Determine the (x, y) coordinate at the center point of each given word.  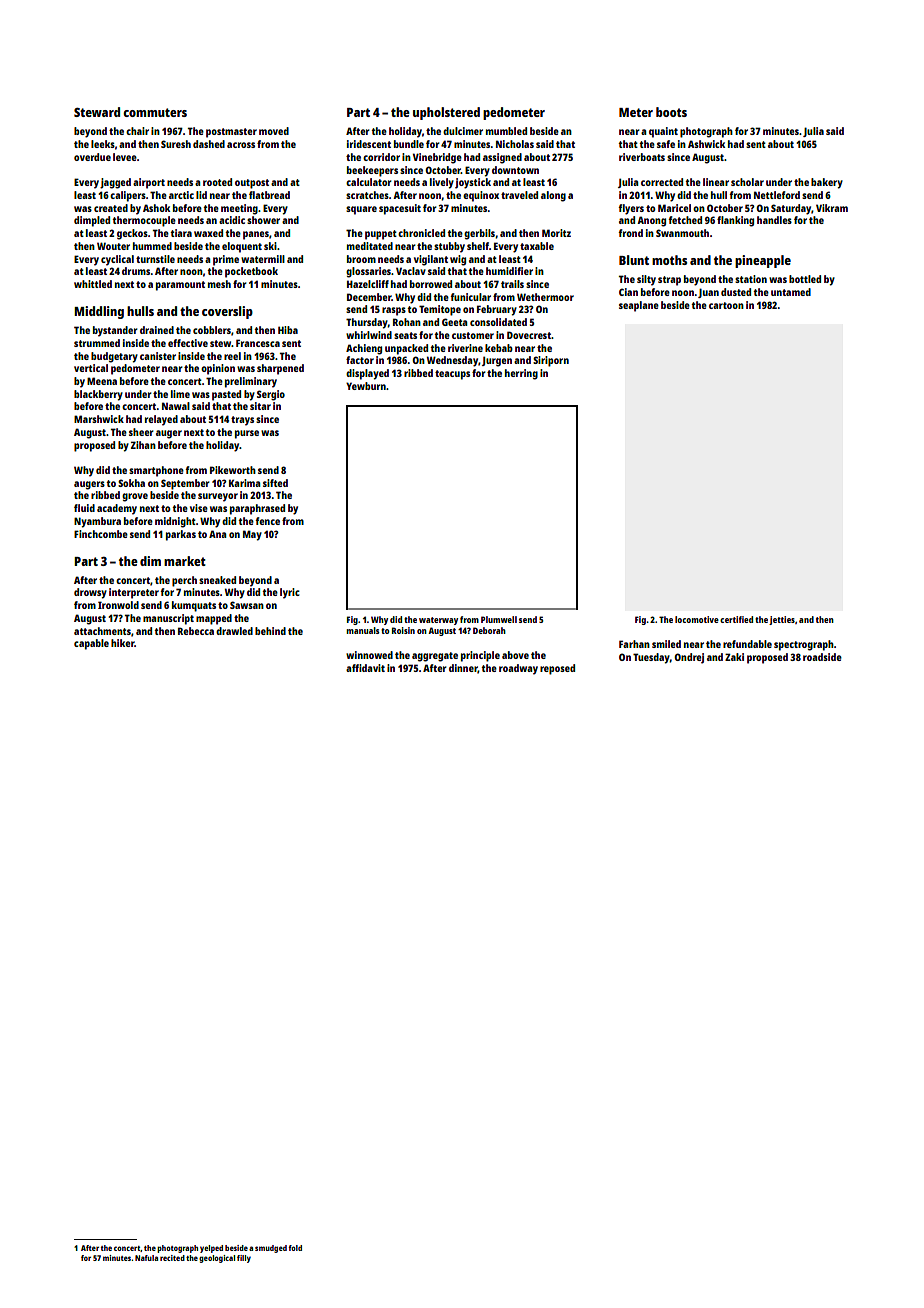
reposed (557, 669)
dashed (209, 144)
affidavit (365, 668)
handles (774, 220)
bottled (805, 279)
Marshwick (99, 419)
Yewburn (366, 386)
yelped (211, 1249)
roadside (822, 657)
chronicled (421, 233)
